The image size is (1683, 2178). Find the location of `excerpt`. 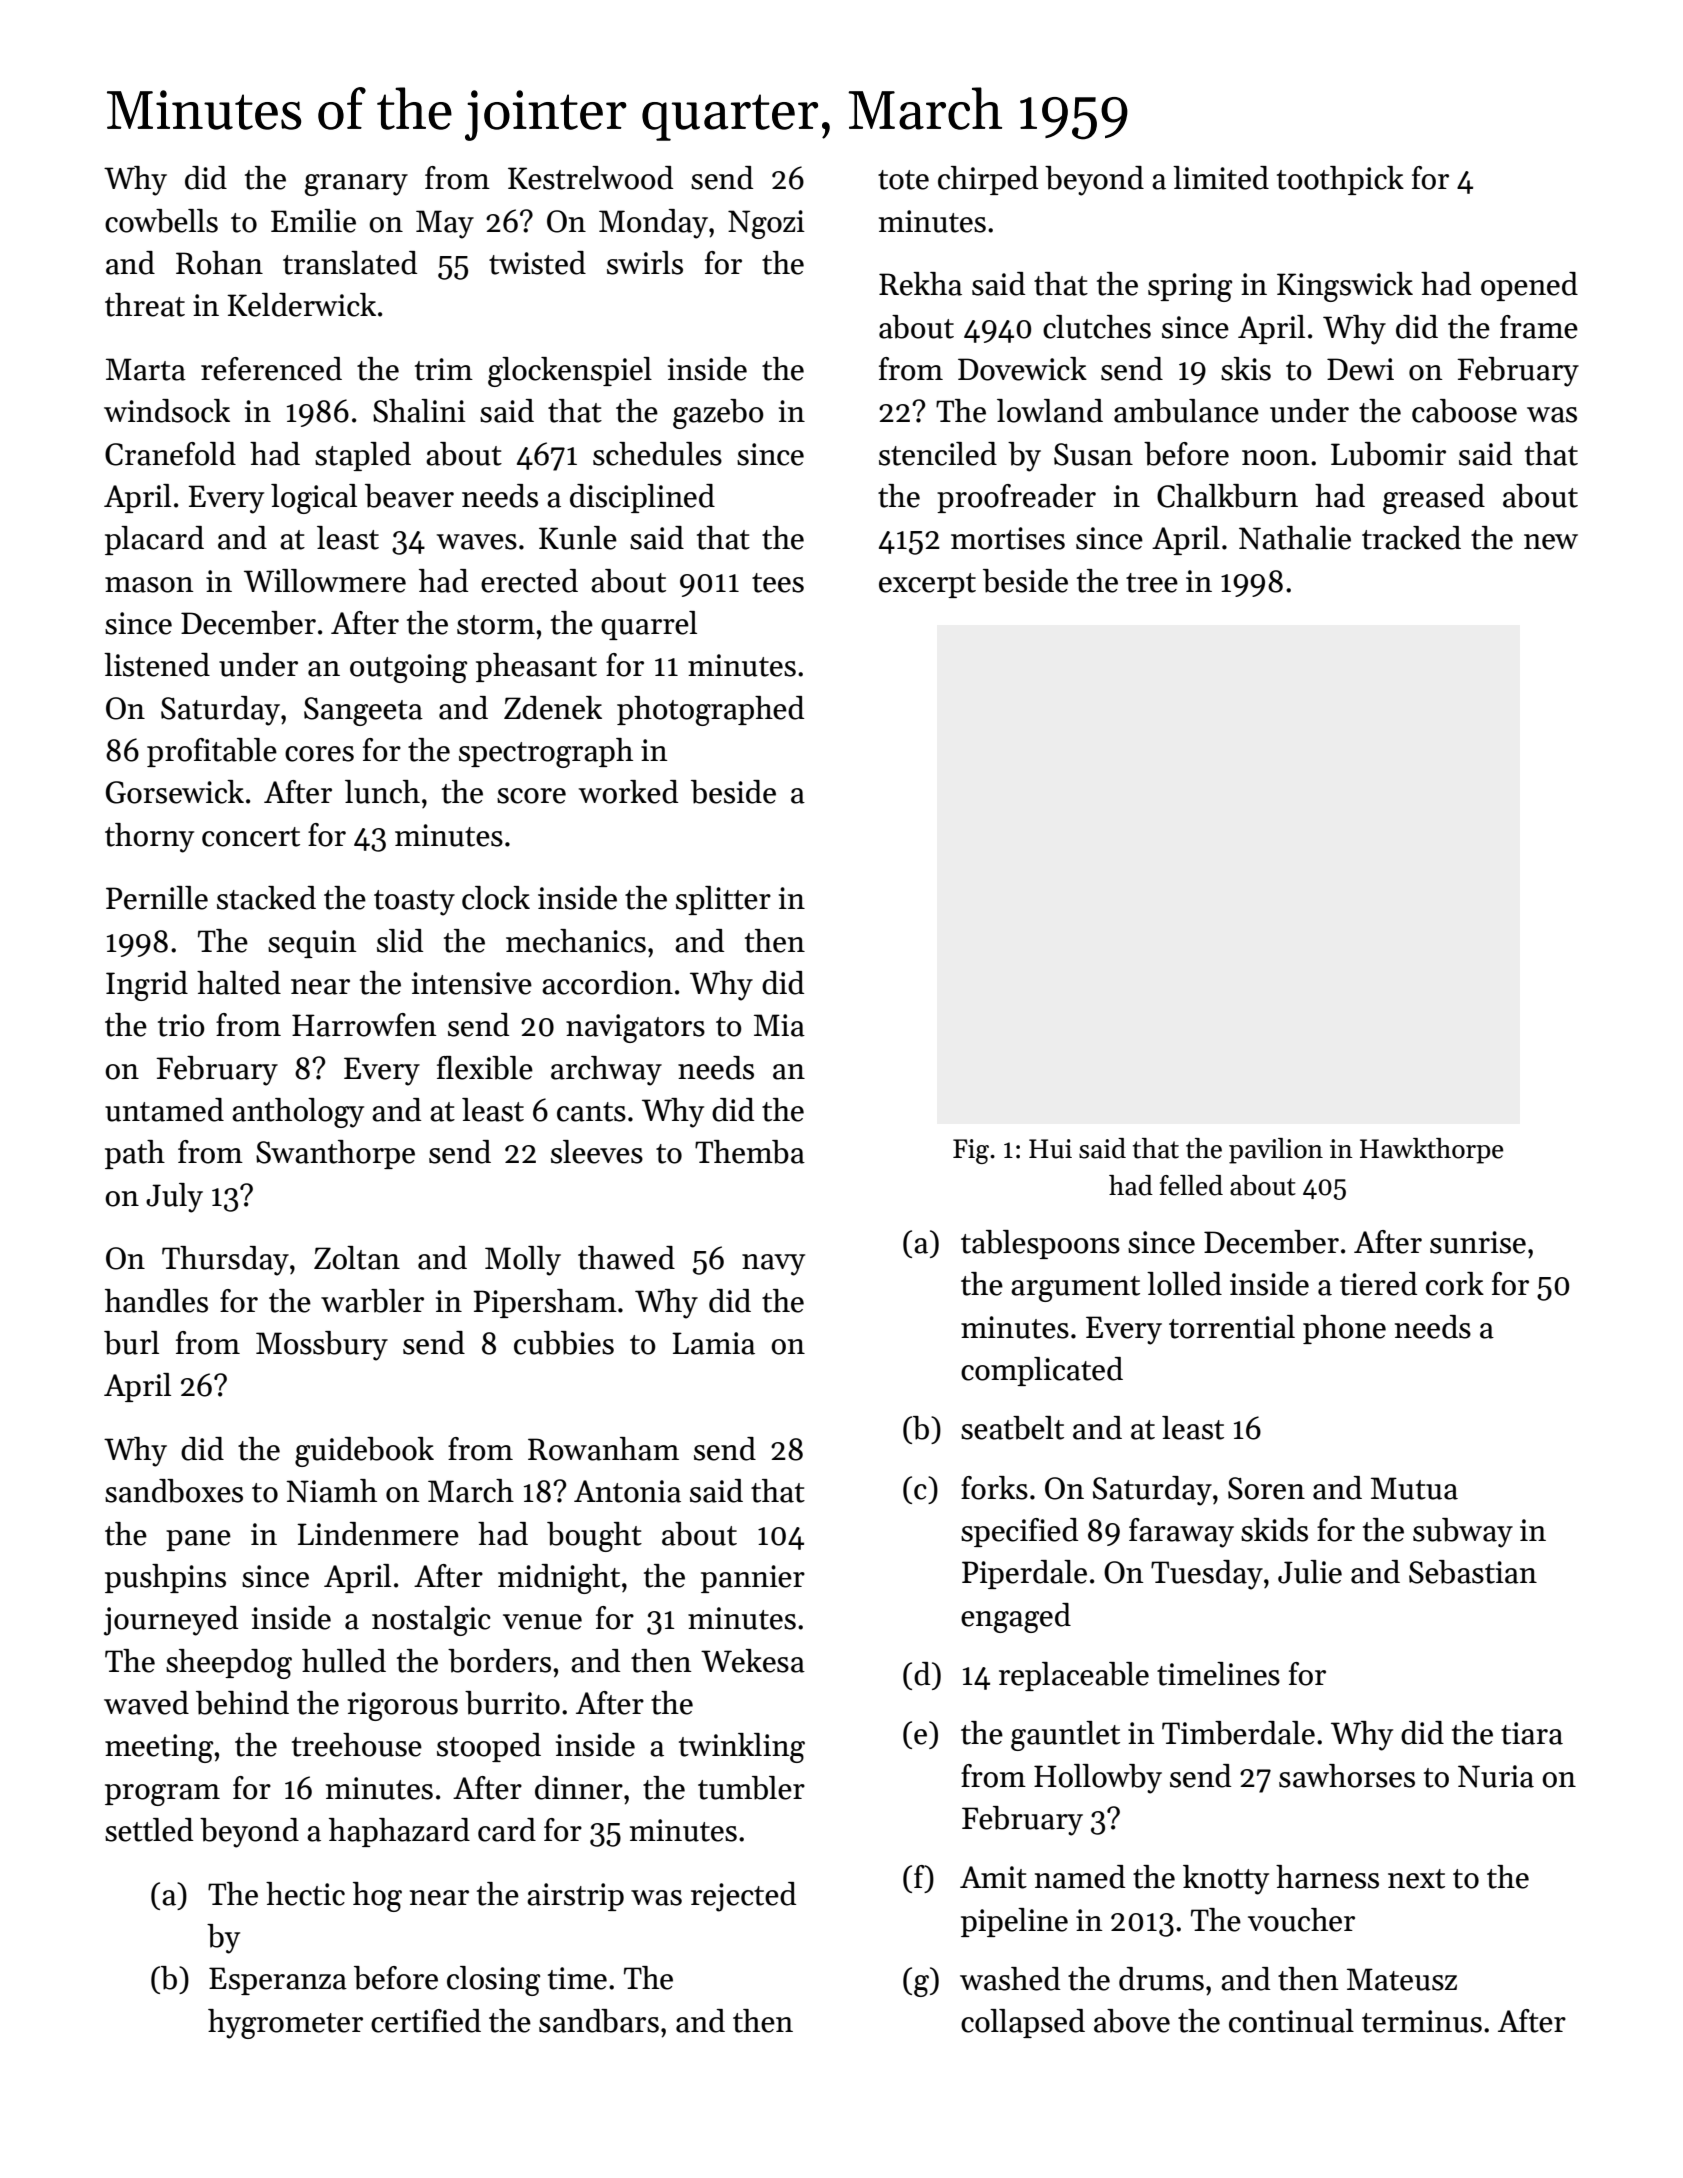

excerpt is located at coordinates (927, 585).
